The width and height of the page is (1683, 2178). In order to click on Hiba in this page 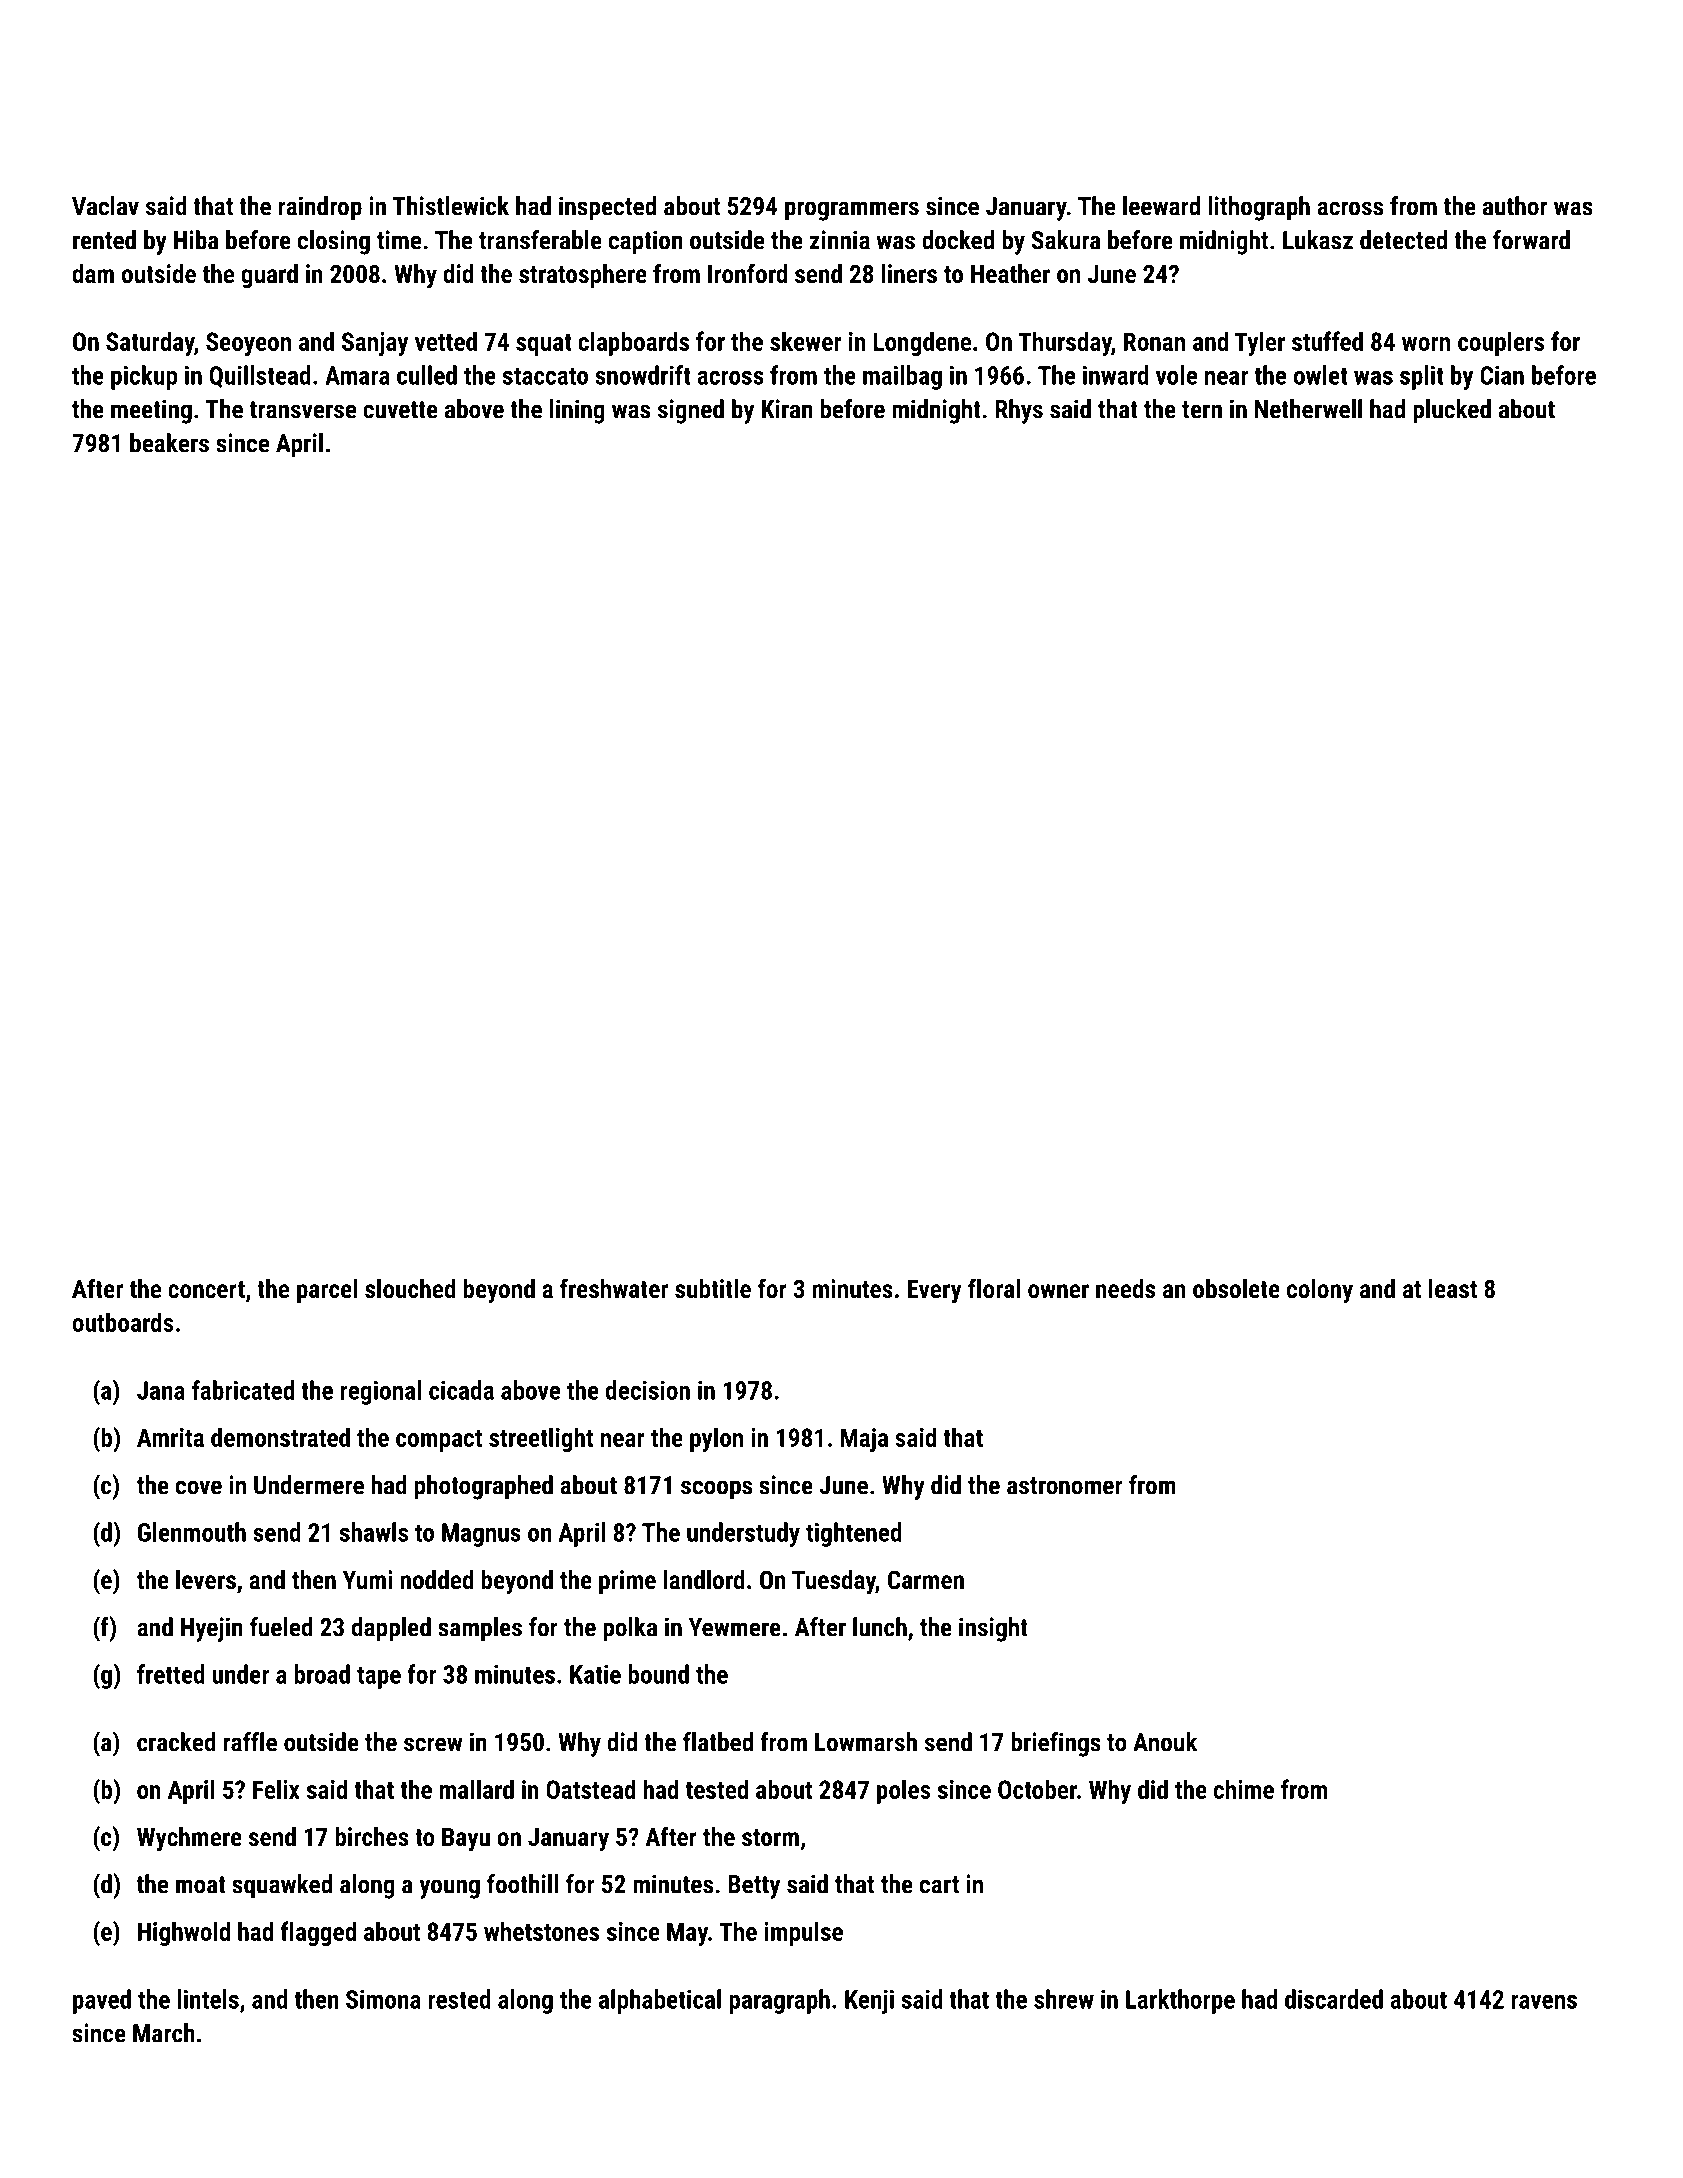, I will do `click(196, 240)`.
